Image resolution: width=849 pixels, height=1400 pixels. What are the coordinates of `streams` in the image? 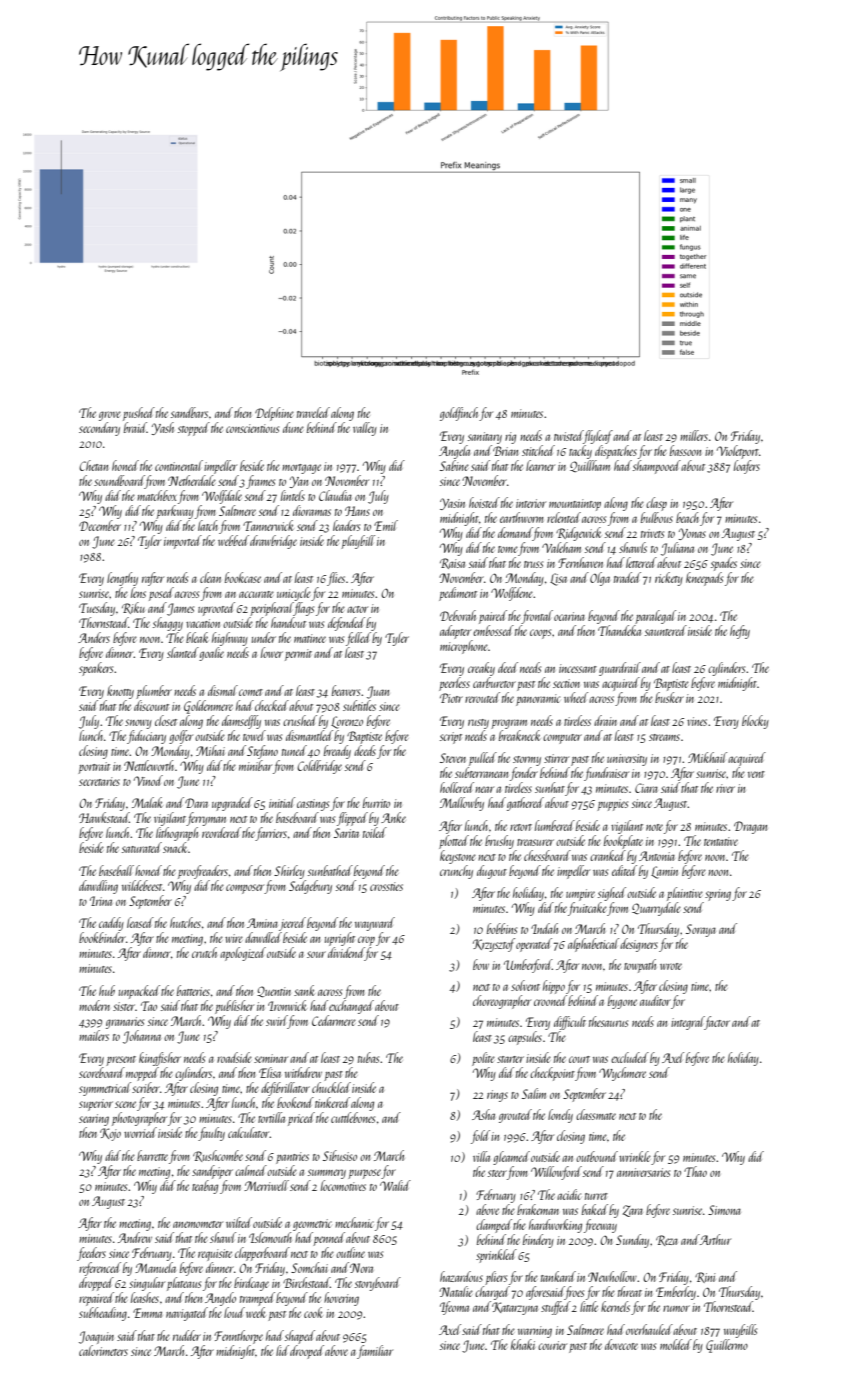 It's located at (664, 737).
